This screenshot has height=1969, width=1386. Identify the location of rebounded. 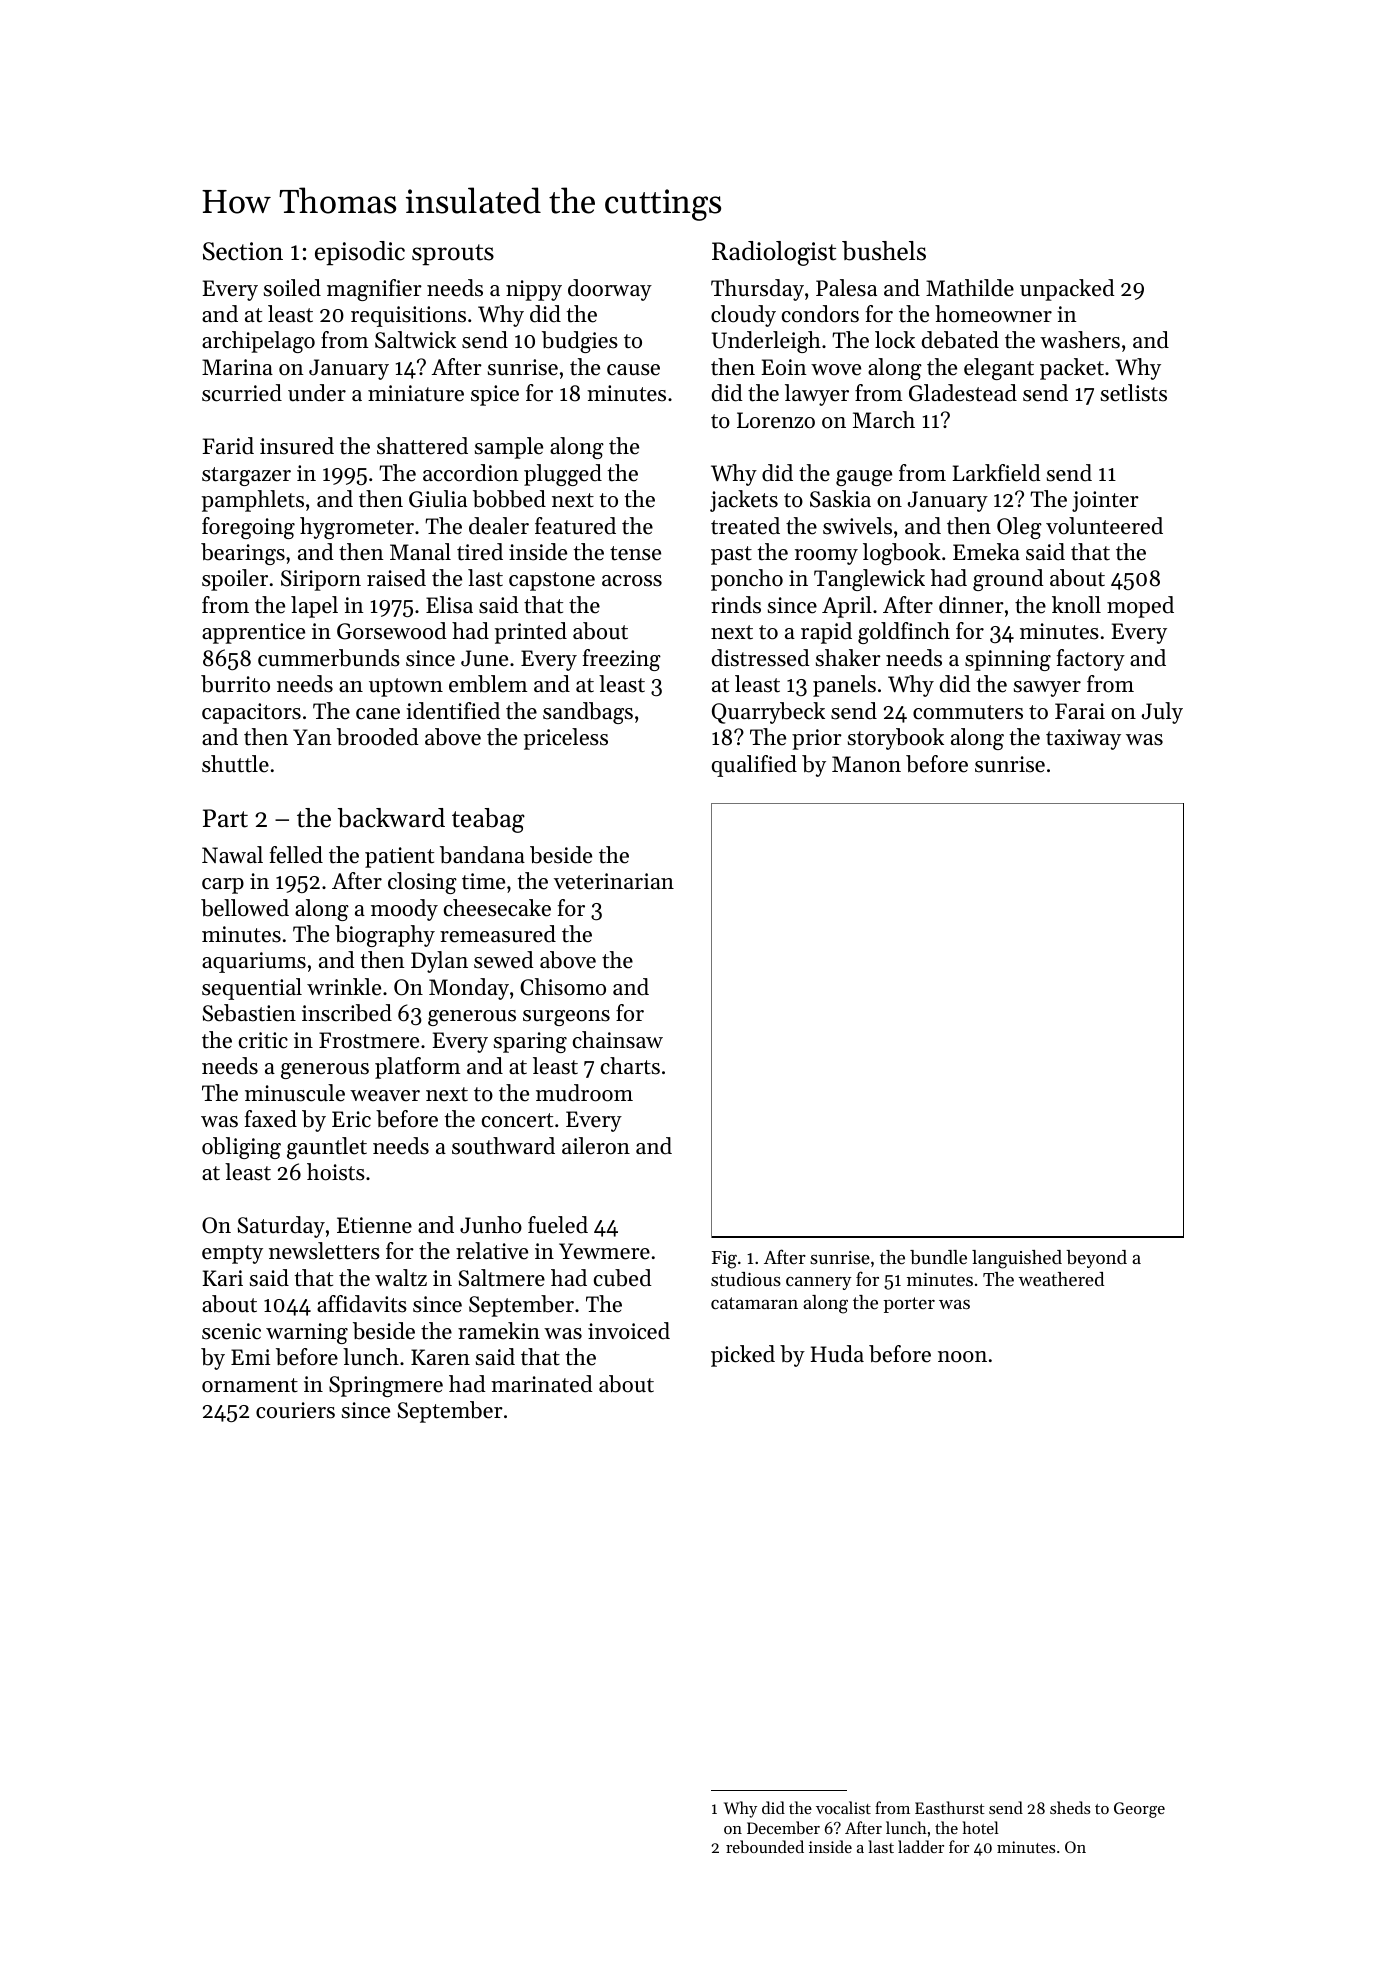
(765, 1846).
